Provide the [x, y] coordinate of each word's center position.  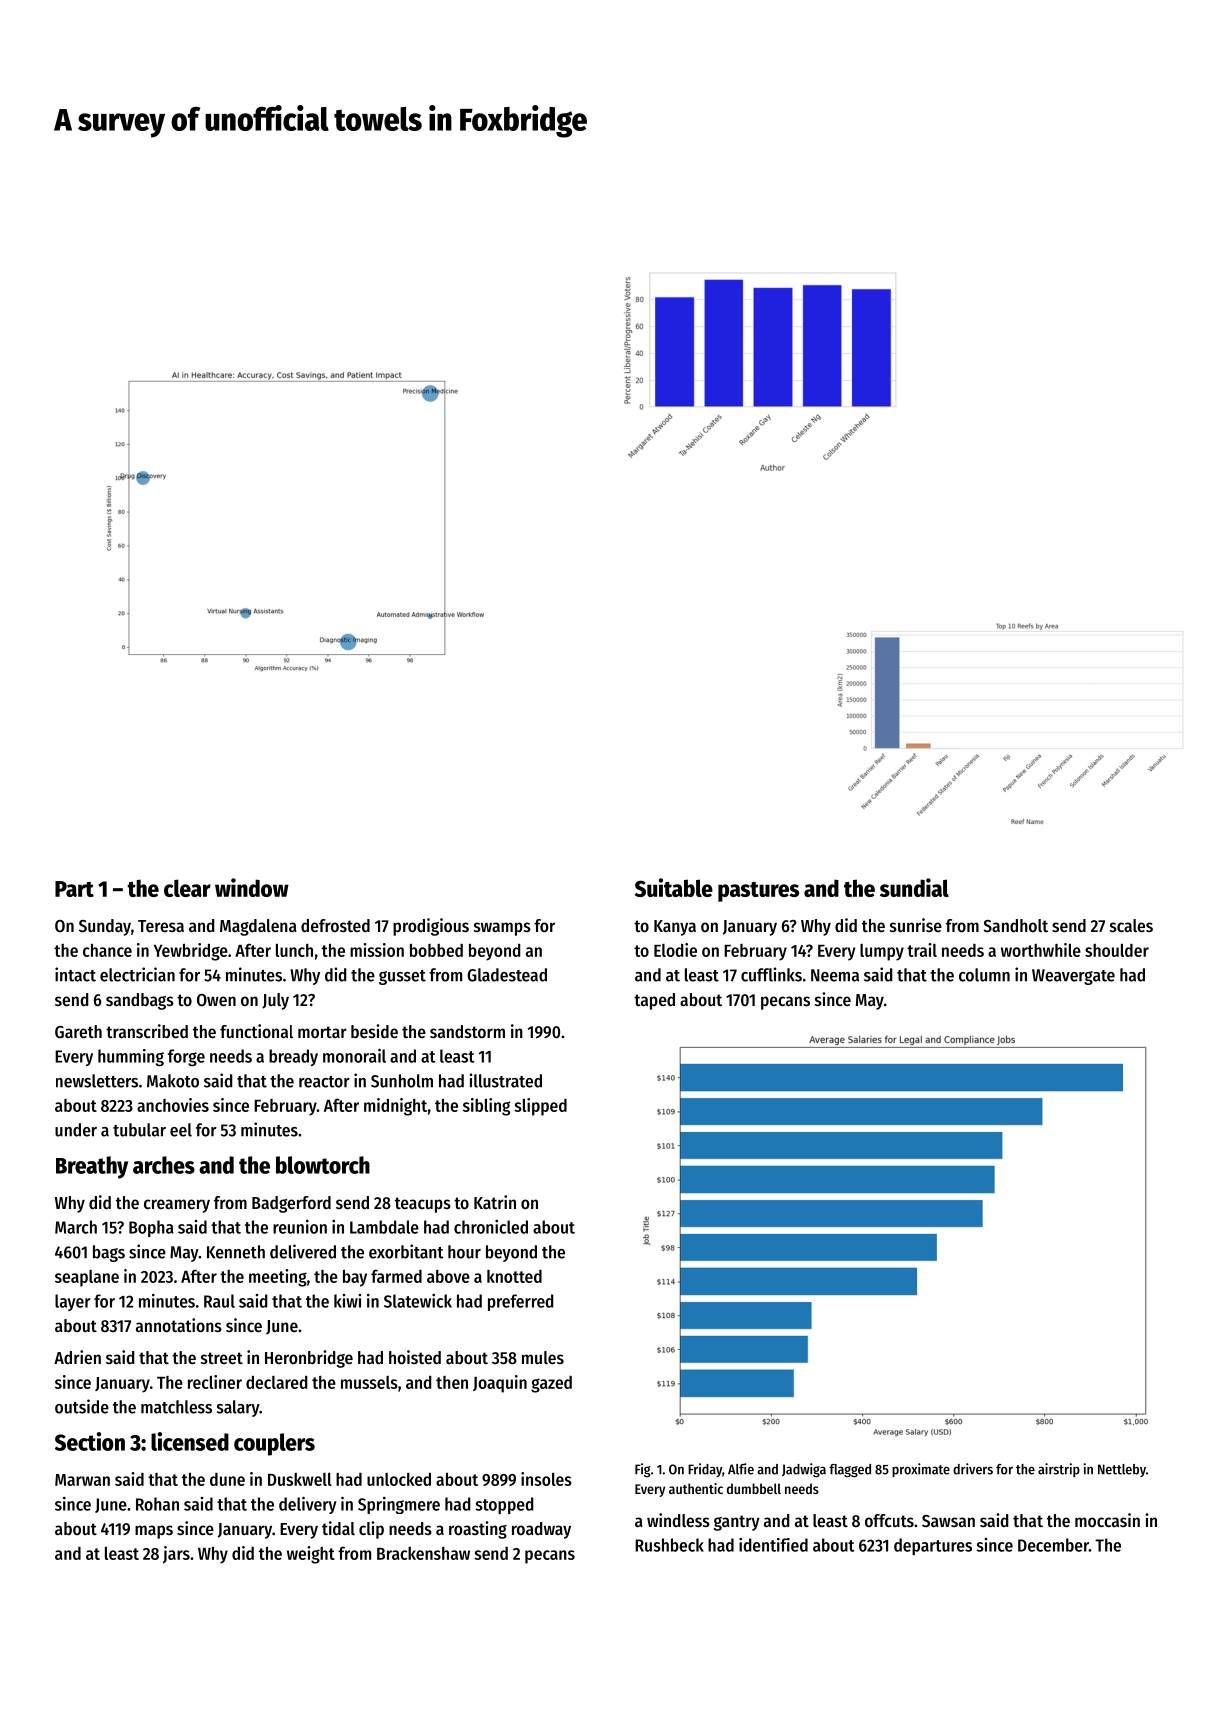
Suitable [674, 887]
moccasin [1107, 1520]
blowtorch [323, 1165]
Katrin [495, 1202]
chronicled [491, 1227]
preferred [521, 1302]
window [252, 887]
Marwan [82, 1480]
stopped [504, 1505]
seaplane [87, 1278]
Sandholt [1015, 925]
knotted [514, 1276]
